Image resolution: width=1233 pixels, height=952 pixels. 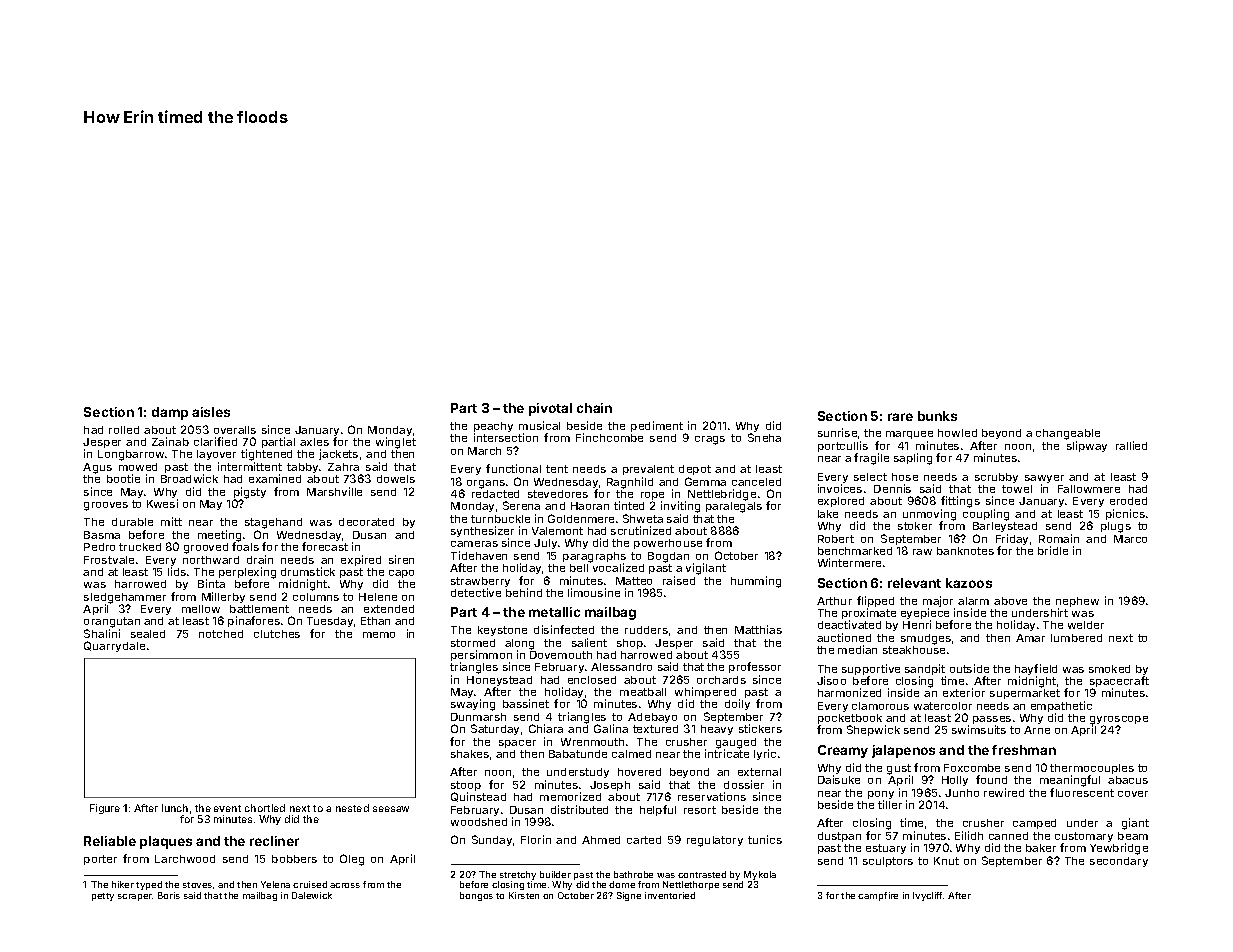 What do you see at coordinates (594, 408) in the screenshot?
I see `chain` at bounding box center [594, 408].
